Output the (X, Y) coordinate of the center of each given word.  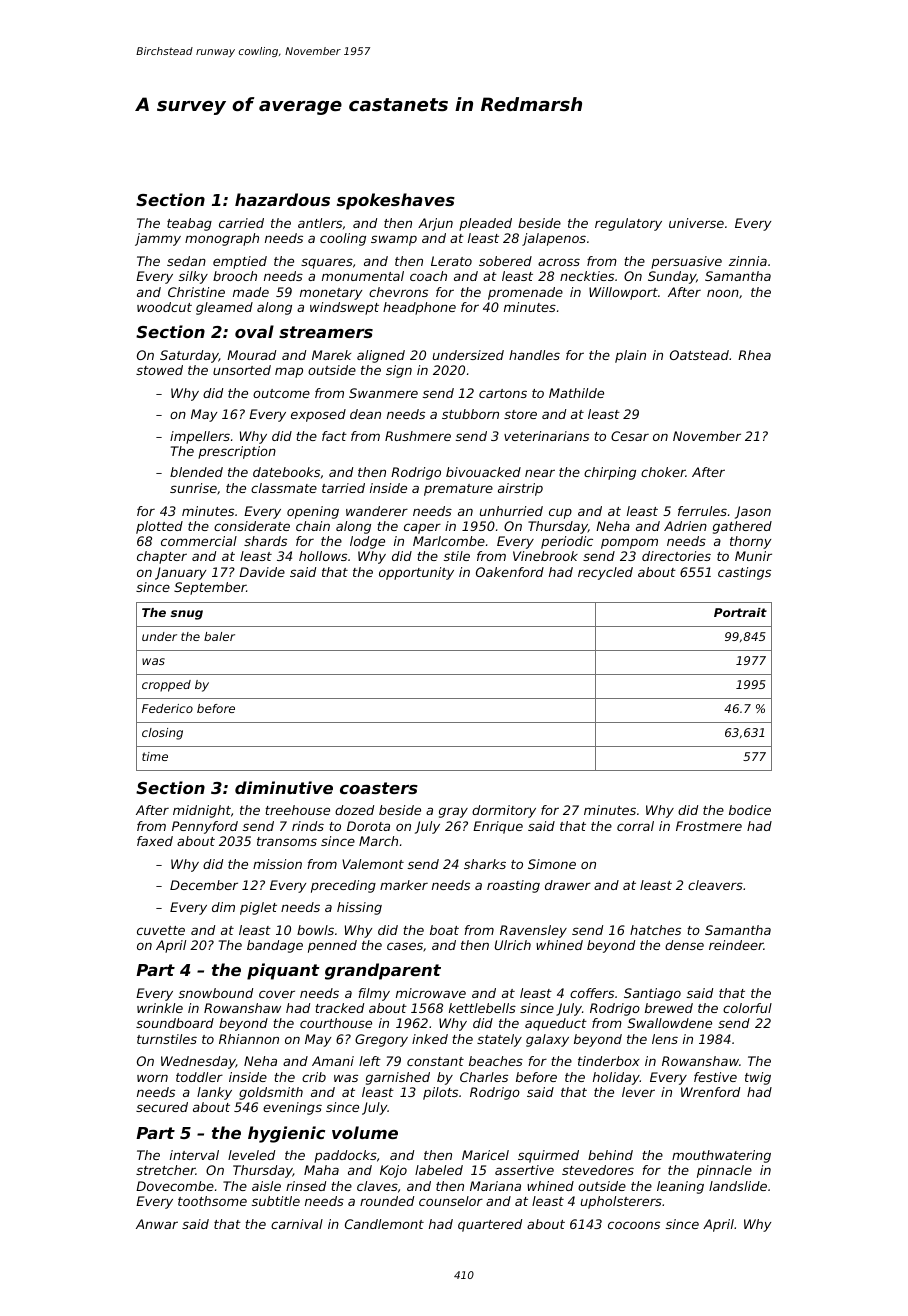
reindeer (736, 945)
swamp (394, 240)
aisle (266, 1186)
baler (219, 636)
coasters (379, 788)
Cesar (630, 436)
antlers (320, 223)
